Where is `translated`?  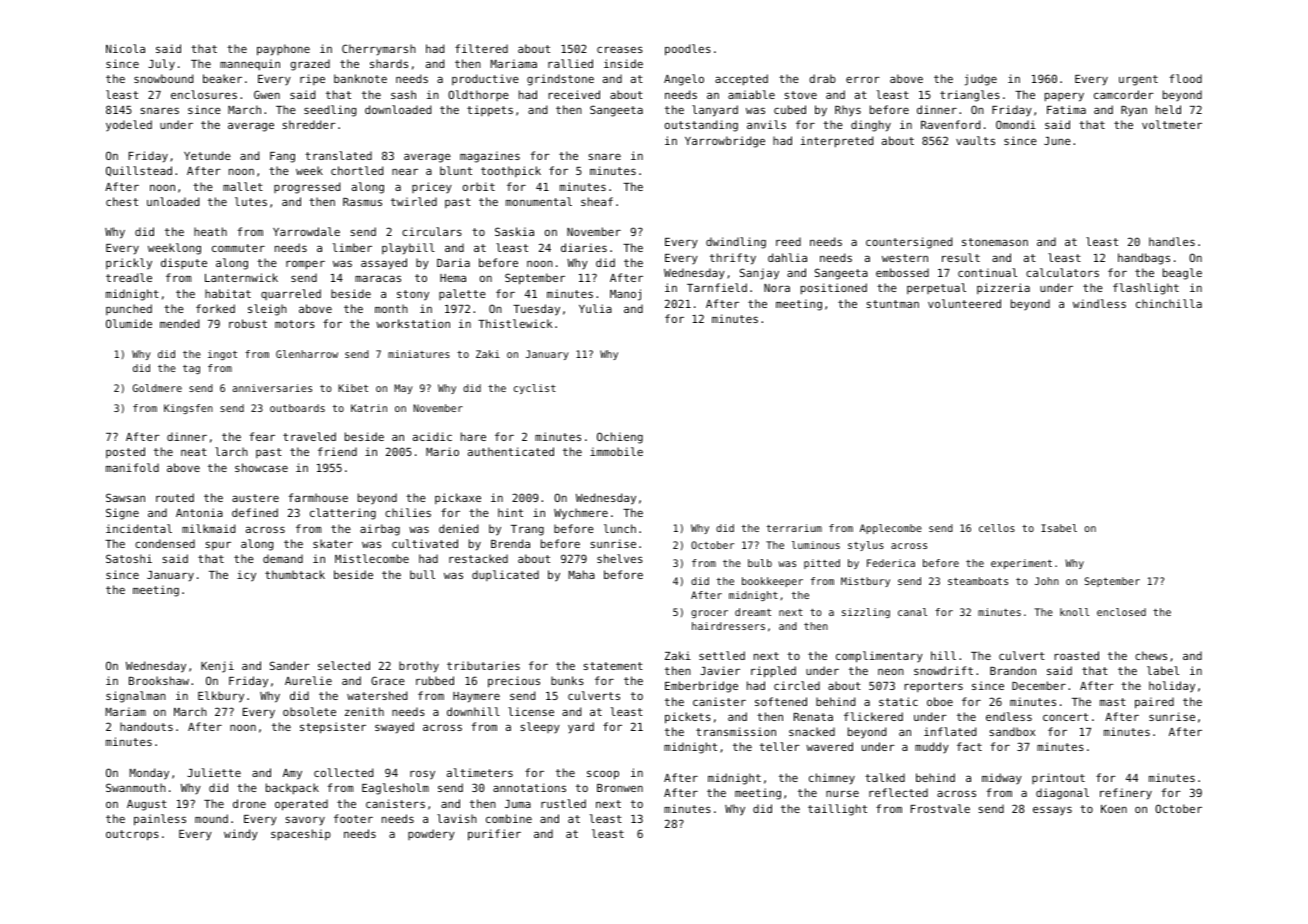
translated is located at coordinates (338, 155).
